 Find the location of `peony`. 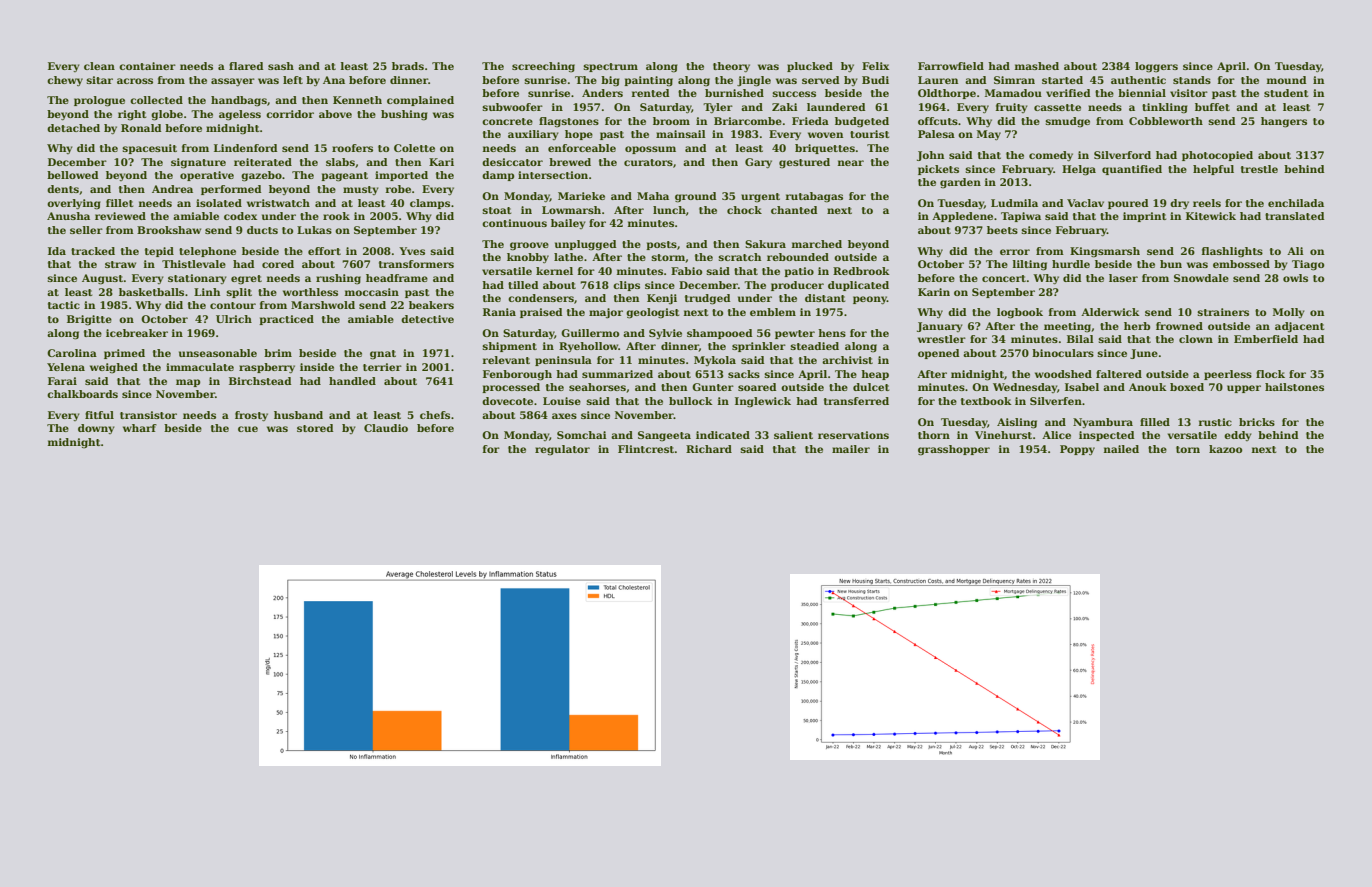

peony is located at coordinates (870, 300).
